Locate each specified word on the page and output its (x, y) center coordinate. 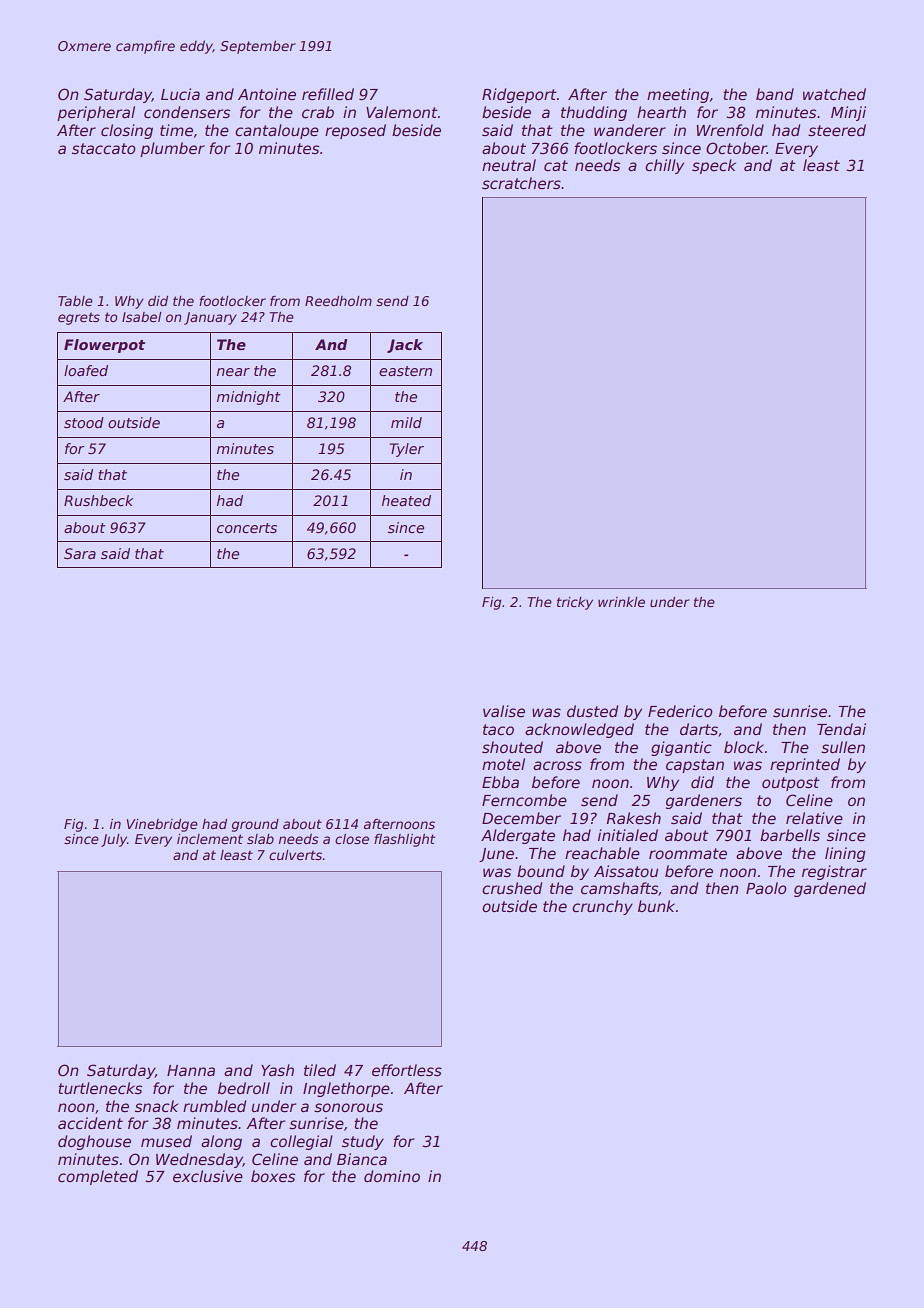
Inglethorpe (346, 1089)
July (114, 840)
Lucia (180, 94)
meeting (678, 95)
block (744, 747)
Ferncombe (524, 800)
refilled (328, 94)
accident (90, 1123)
